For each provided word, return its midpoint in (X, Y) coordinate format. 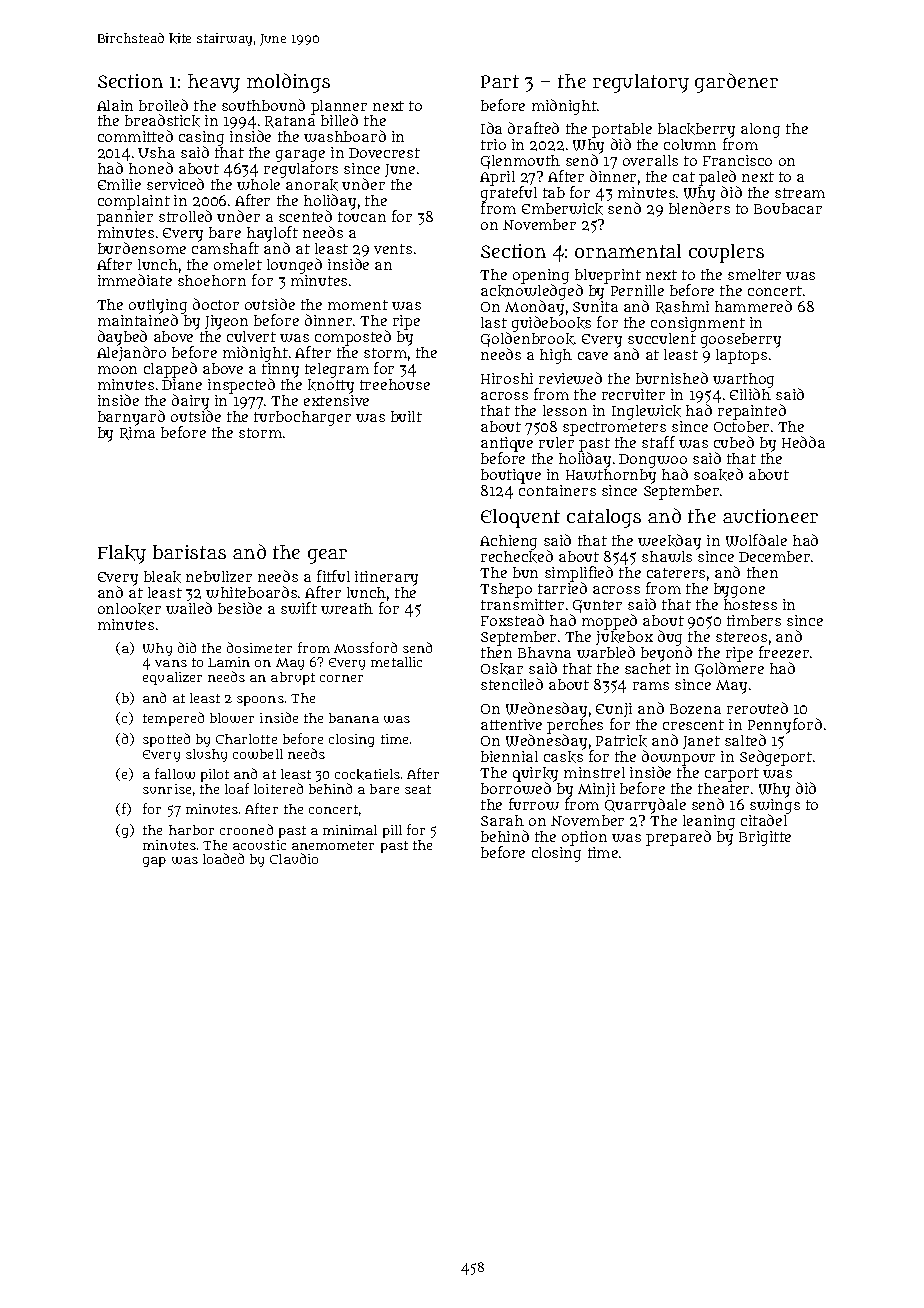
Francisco (737, 160)
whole (258, 184)
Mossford (365, 647)
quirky (535, 774)
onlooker (129, 609)
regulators (301, 170)
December (774, 556)
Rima (137, 433)
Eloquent (520, 518)
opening (541, 277)
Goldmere (729, 669)
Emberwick (562, 209)
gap (154, 862)
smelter (754, 274)
